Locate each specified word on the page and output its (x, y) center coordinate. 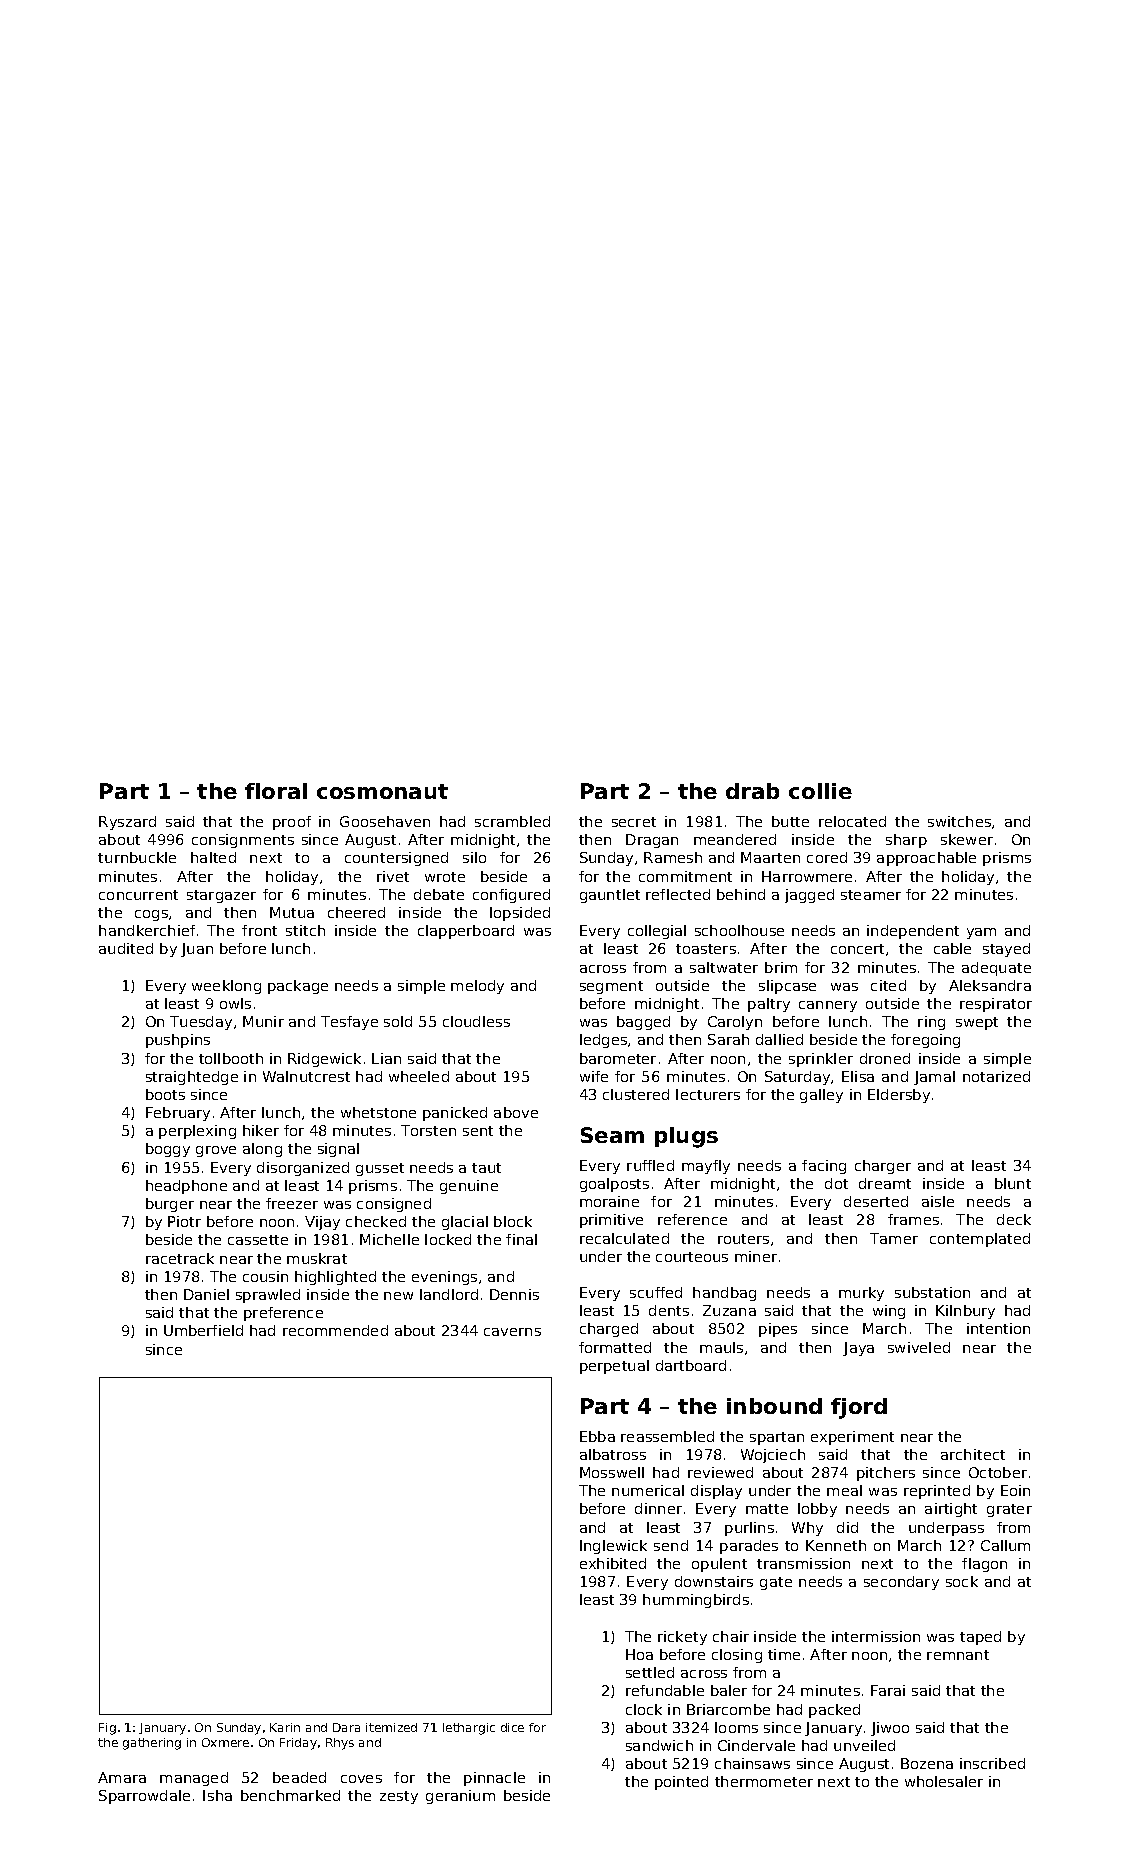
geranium (460, 1797)
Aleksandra (990, 985)
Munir (263, 1021)
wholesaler (944, 1781)
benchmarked (290, 1795)
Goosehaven (385, 821)
